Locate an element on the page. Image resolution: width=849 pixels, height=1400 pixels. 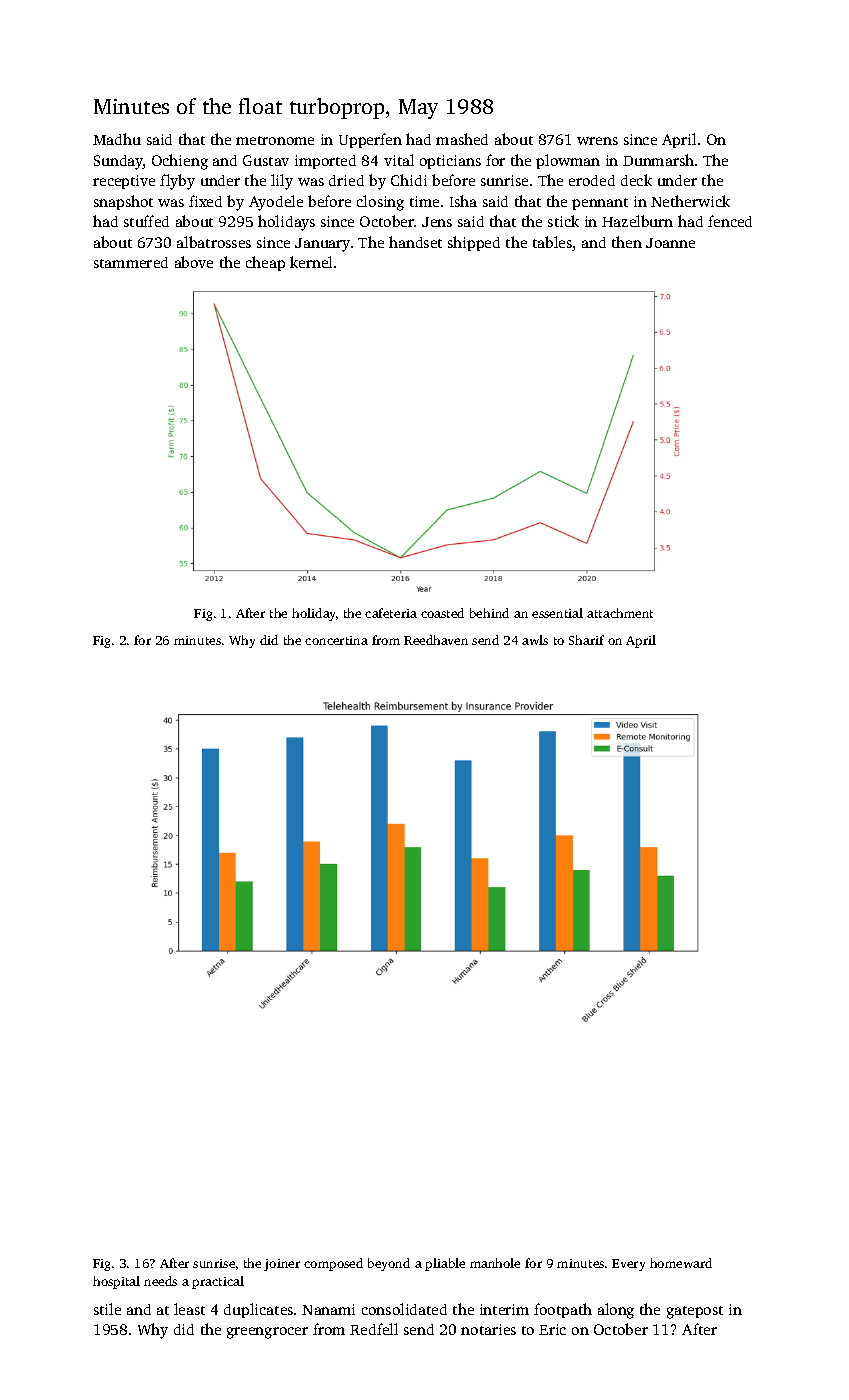
joiner is located at coordinates (282, 1265).
